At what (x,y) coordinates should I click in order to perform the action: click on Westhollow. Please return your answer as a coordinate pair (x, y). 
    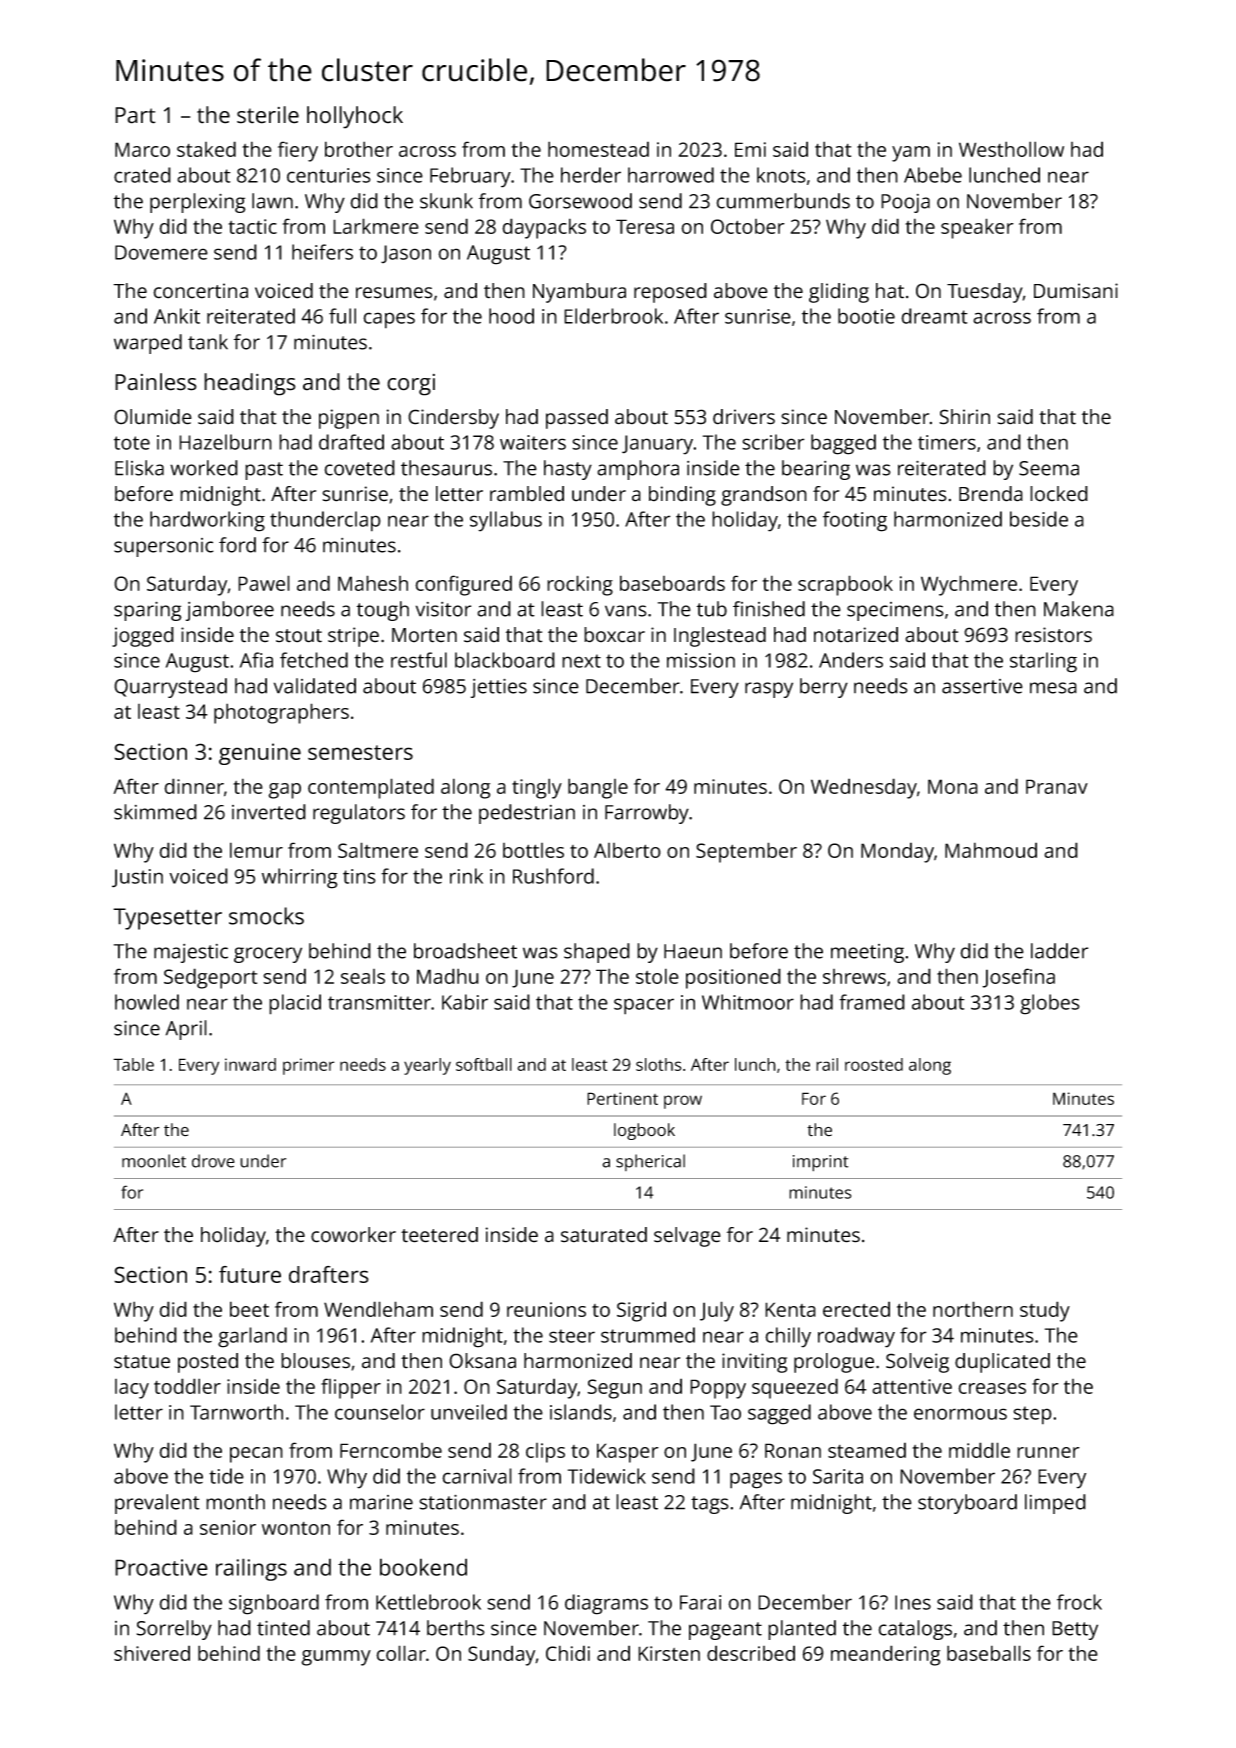
    Looking at the image, I should click on (1011, 149).
